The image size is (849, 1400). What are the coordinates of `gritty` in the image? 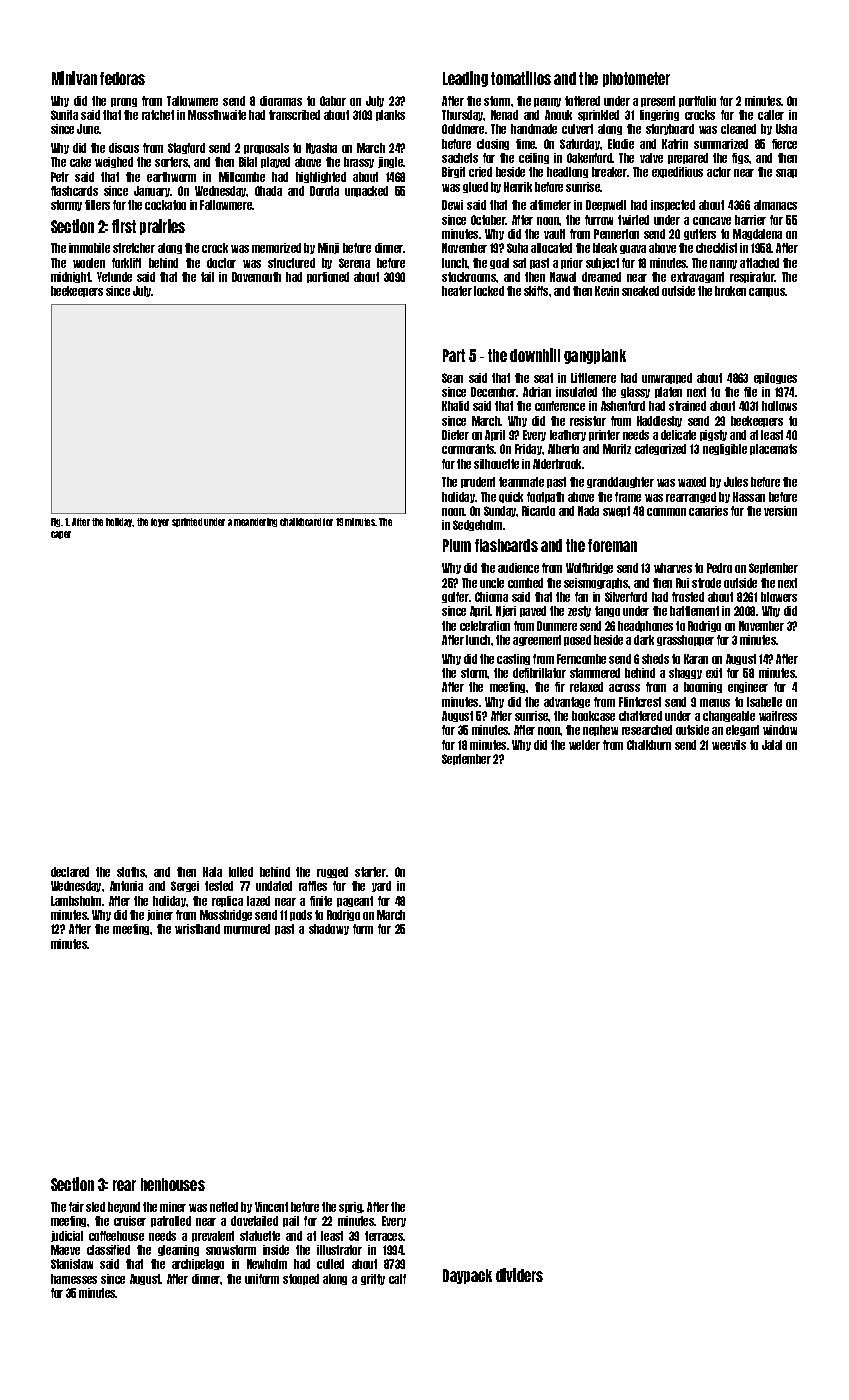 It's located at (373, 1279).
